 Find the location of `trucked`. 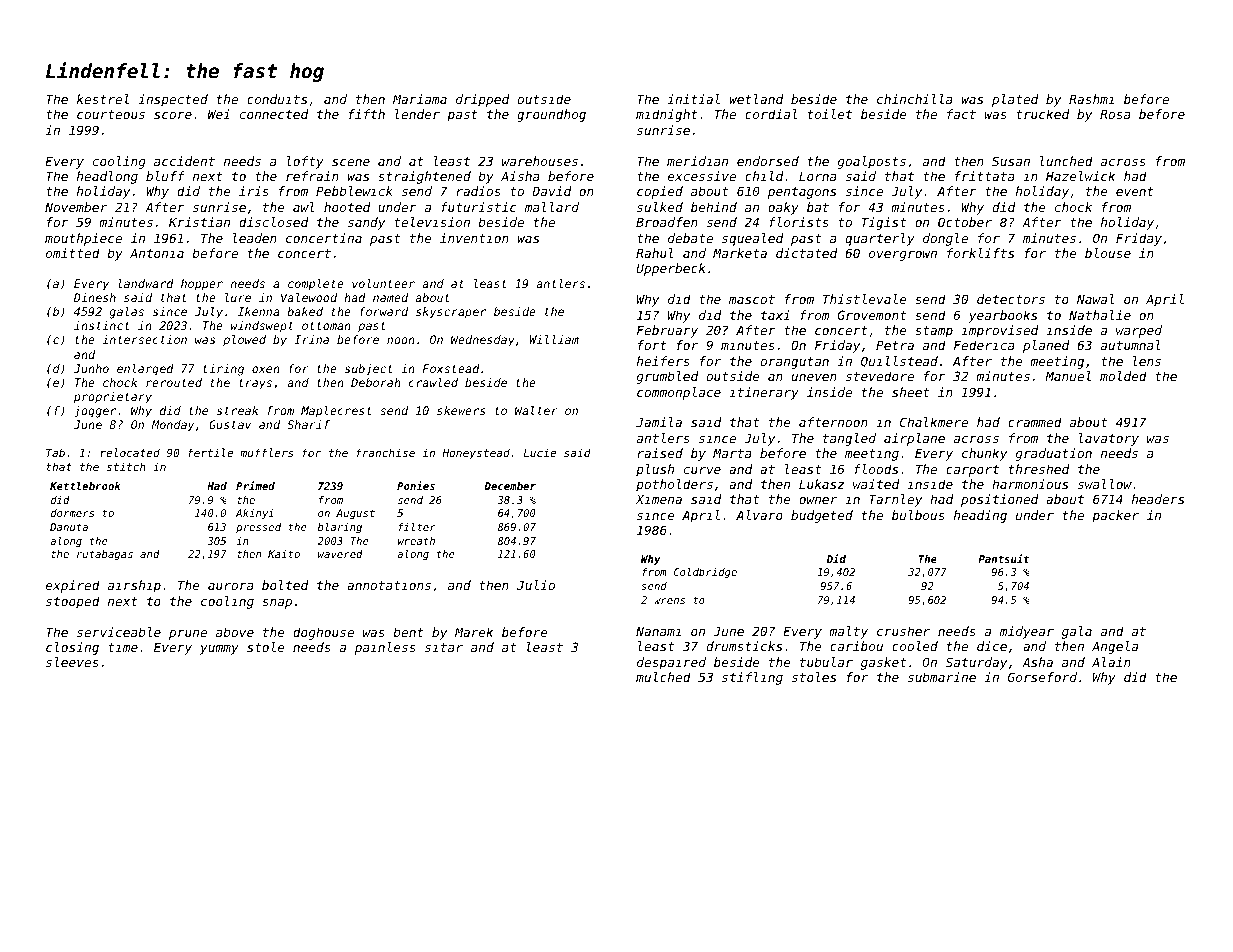

trucked is located at coordinates (1042, 114).
